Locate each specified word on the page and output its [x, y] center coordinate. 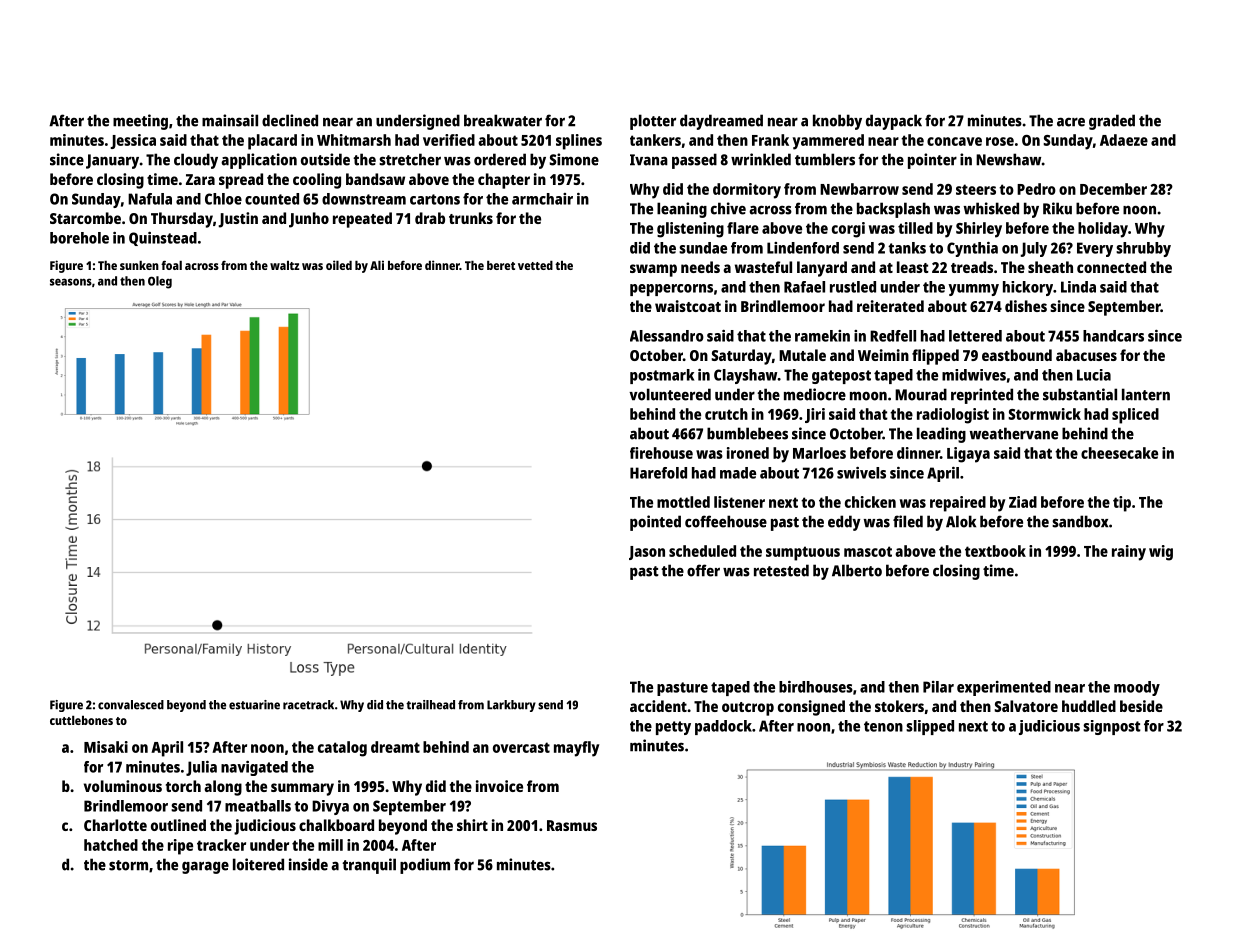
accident [658, 706]
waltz [284, 265]
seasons [71, 282]
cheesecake [1119, 453]
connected [1111, 267]
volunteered [670, 394]
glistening [690, 230]
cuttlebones [81, 720]
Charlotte [115, 825]
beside [1141, 706]
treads [972, 267]
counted [272, 199]
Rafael [804, 287]
